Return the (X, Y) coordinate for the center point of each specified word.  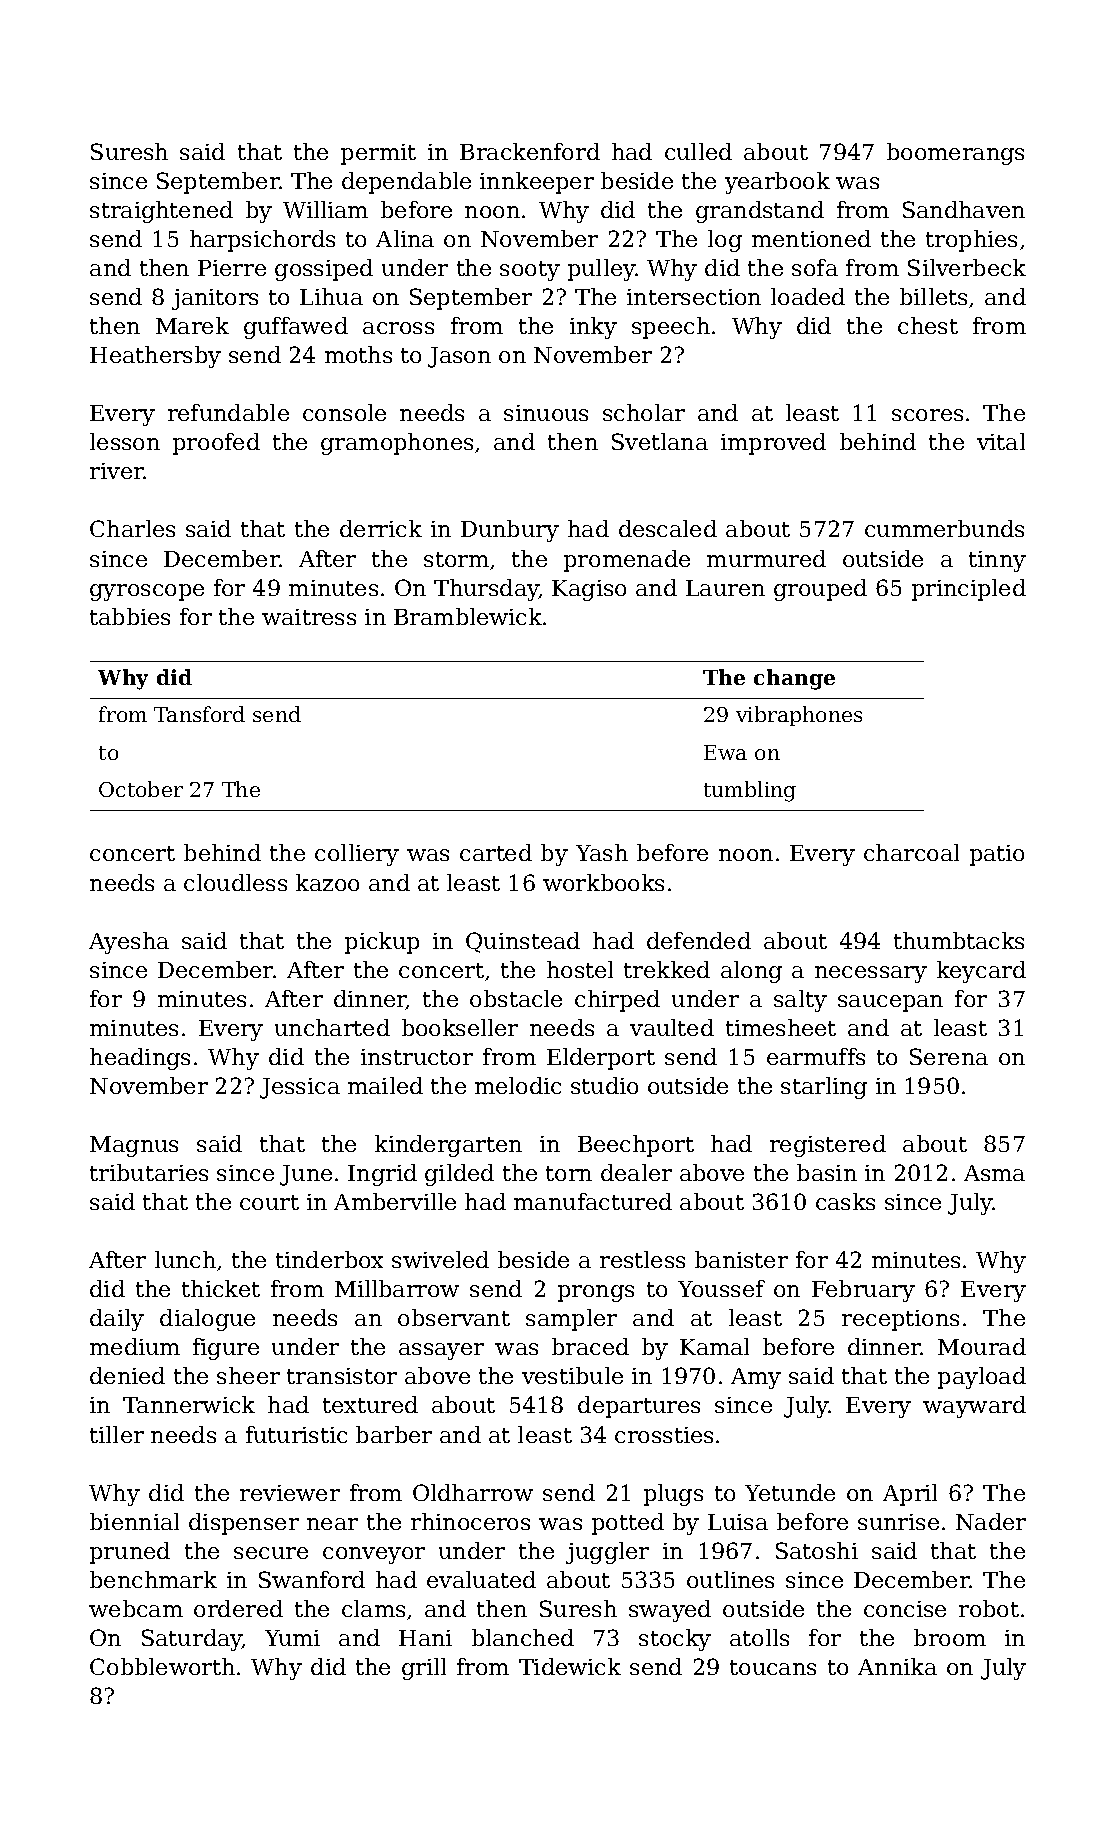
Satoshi (817, 1550)
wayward (974, 1407)
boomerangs (955, 154)
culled (698, 151)
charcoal (911, 852)
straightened (161, 212)
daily (117, 1320)
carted (496, 852)
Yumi (292, 1638)
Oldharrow (473, 1492)
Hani (425, 1638)
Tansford (199, 714)
